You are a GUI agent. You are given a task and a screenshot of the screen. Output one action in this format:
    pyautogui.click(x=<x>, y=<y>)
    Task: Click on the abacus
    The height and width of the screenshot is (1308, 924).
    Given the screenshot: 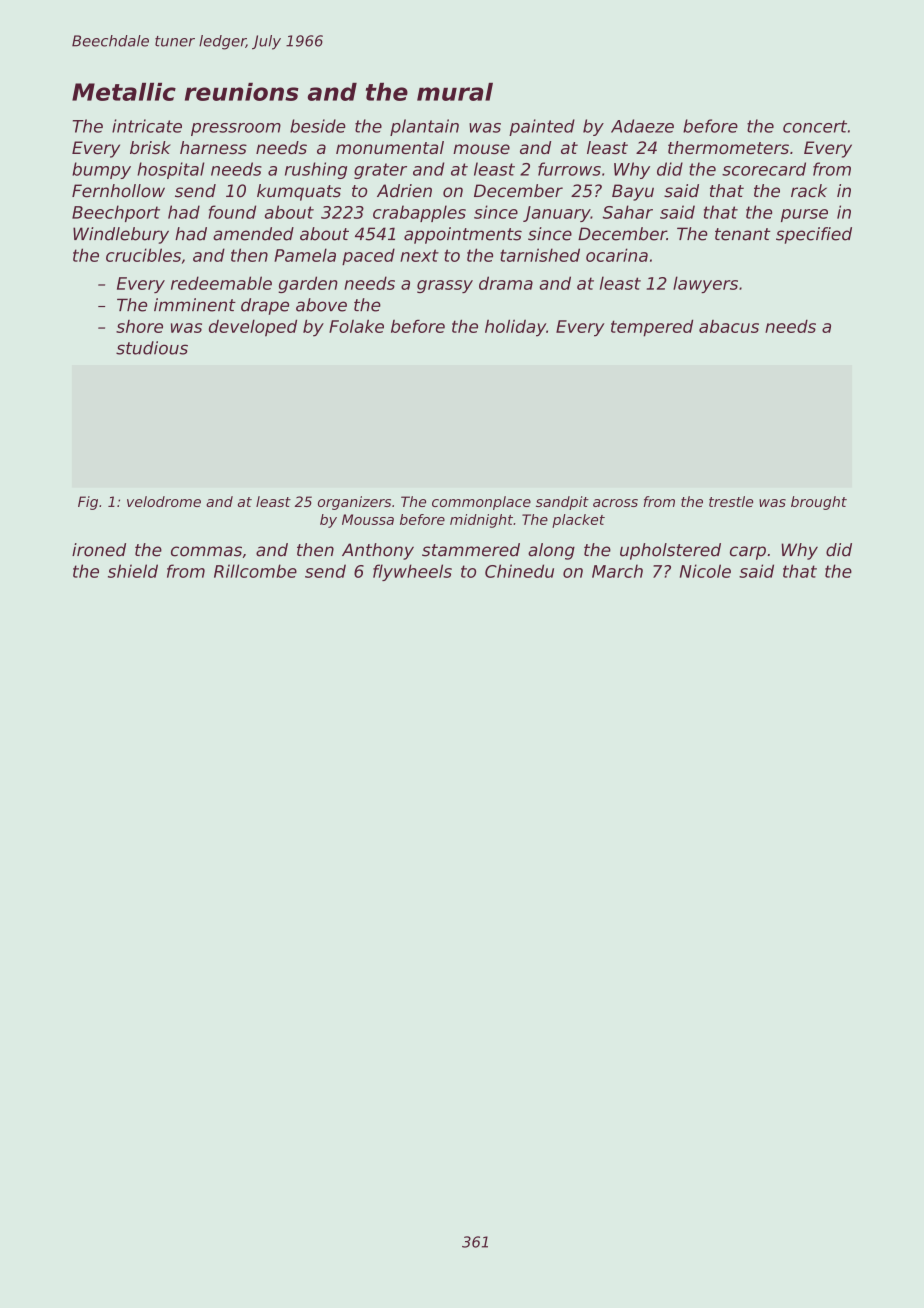 What is the action you would take?
    pyautogui.click(x=729, y=326)
